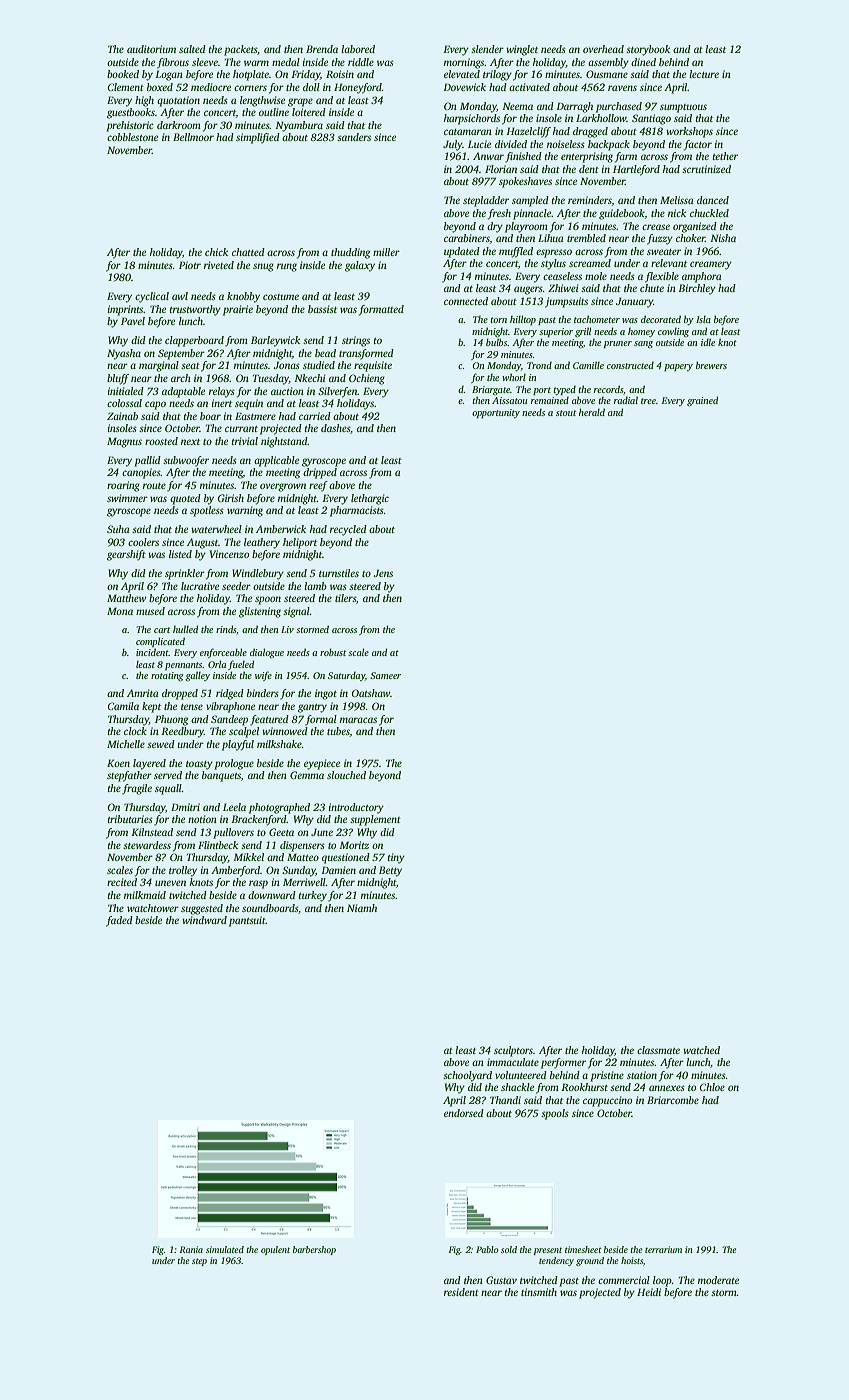 The image size is (849, 1400). Describe the element at coordinates (362, 908) in the screenshot. I see `Niamh` at that location.
